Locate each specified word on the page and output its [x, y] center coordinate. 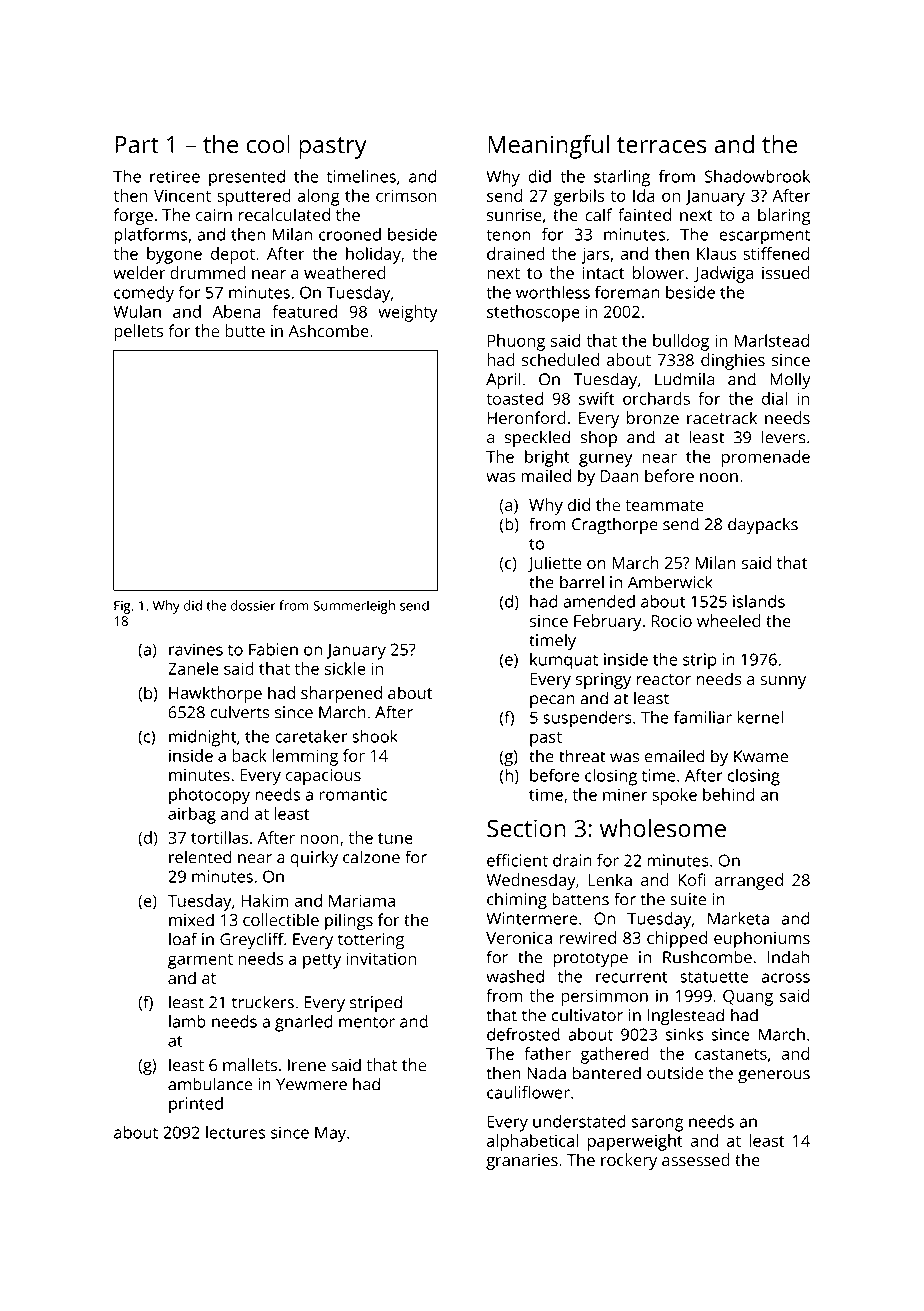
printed [196, 1105]
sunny [783, 682]
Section [526, 828]
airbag [192, 815]
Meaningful [548, 147]
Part [137, 144]
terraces [662, 145]
